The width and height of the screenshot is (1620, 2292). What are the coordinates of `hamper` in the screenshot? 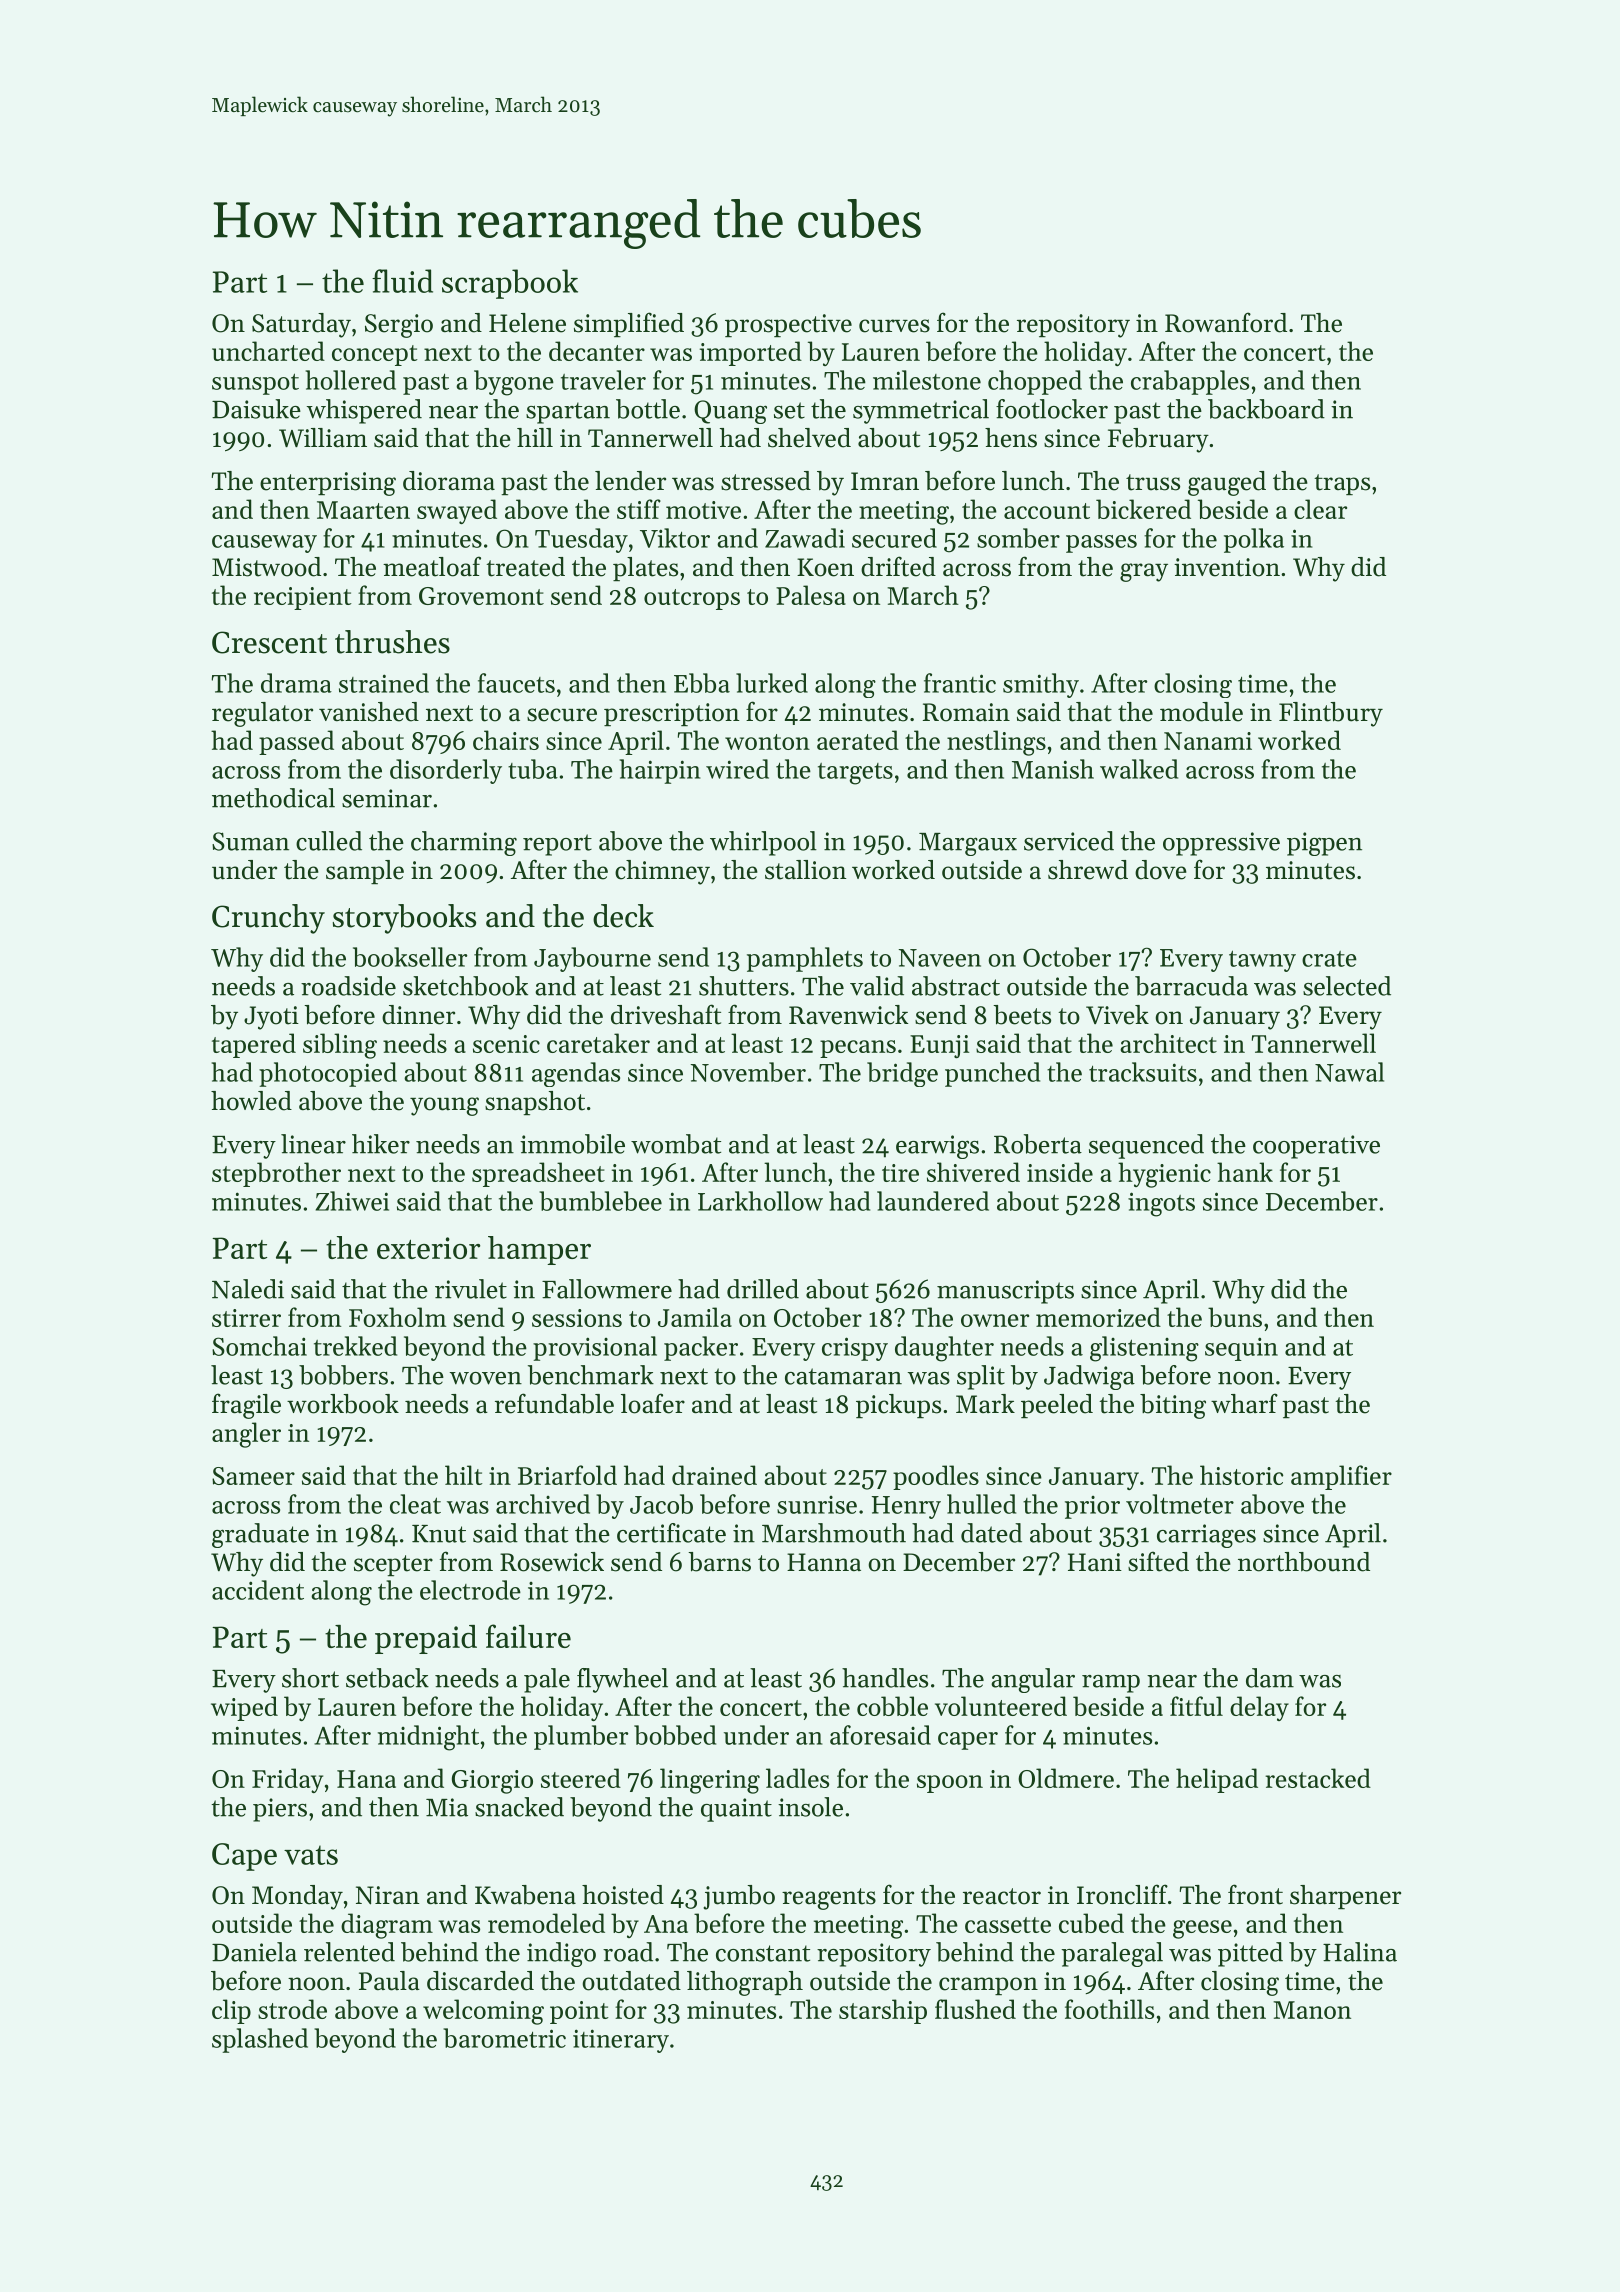 It's located at (539, 1250).
